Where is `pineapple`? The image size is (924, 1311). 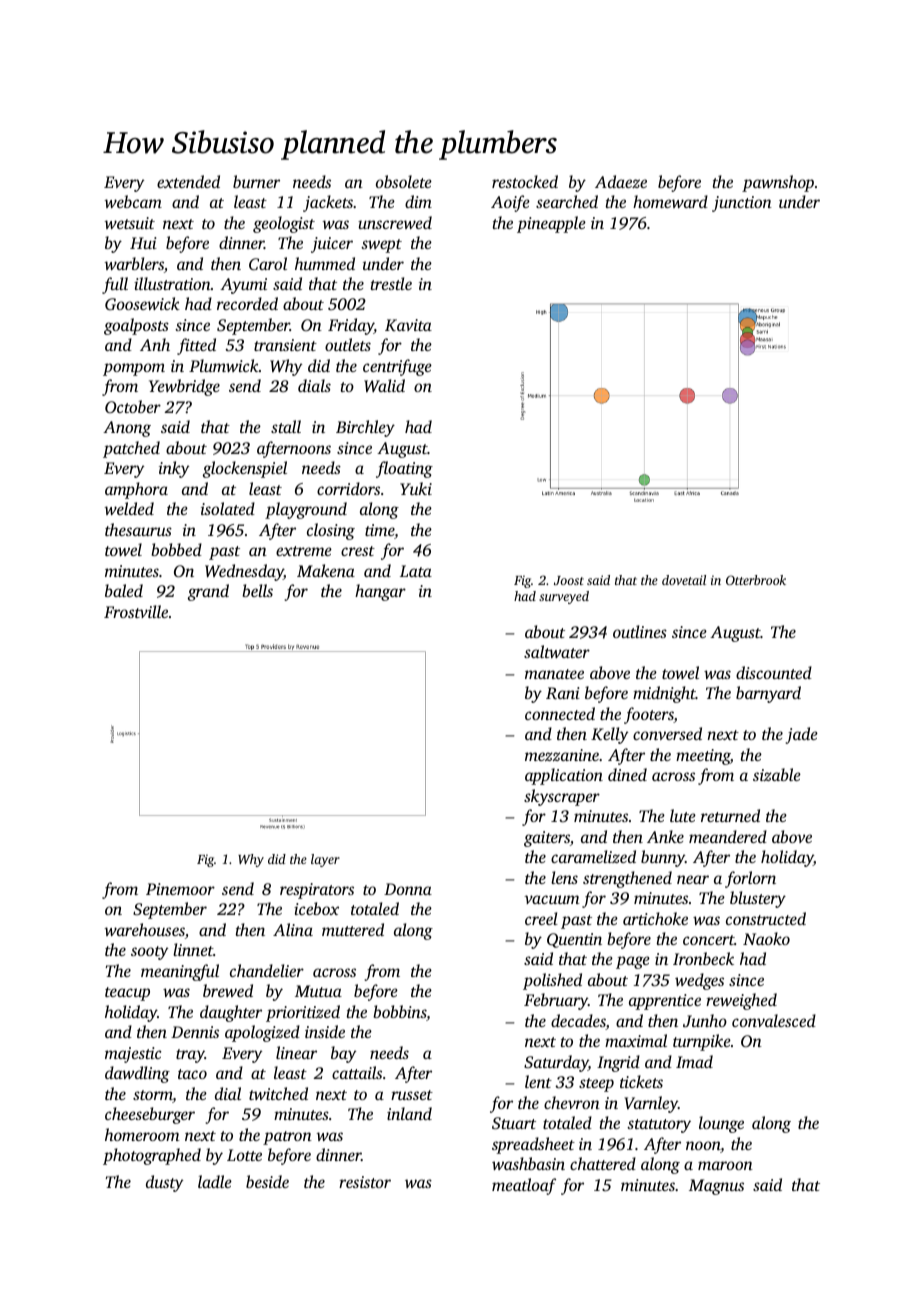
pineapple is located at coordinates (551, 224).
